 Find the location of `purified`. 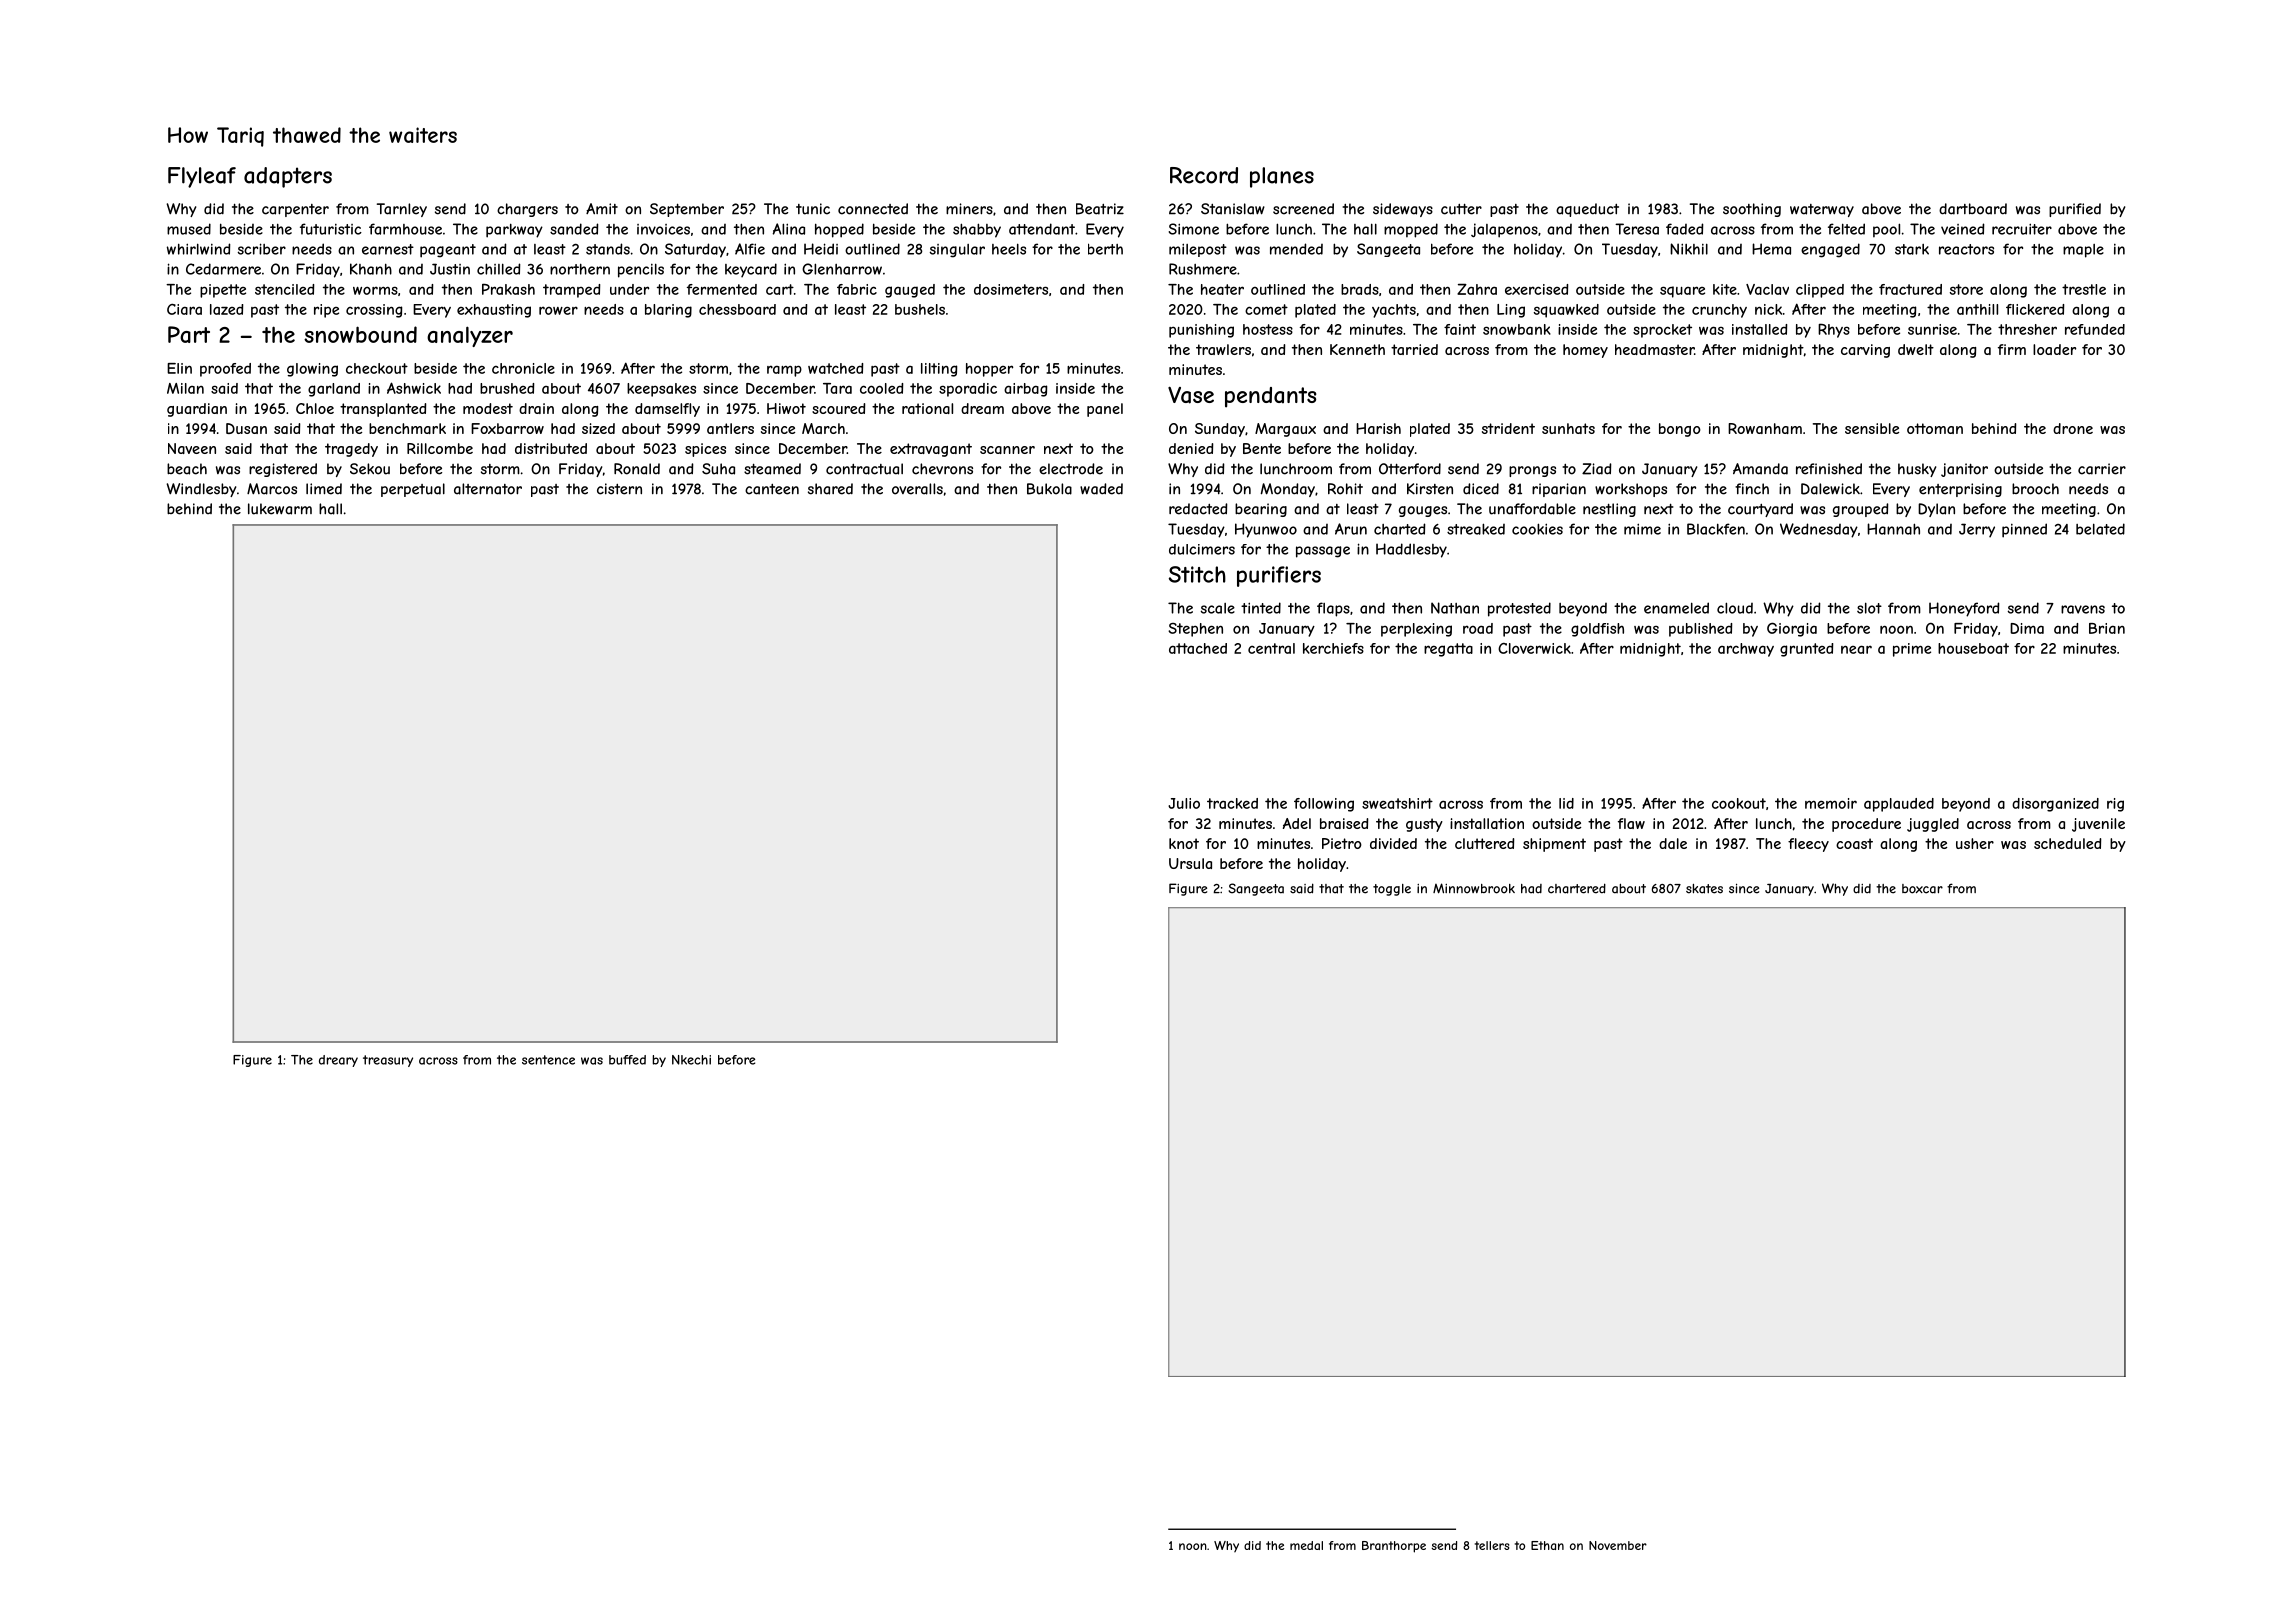

purified is located at coordinates (2075, 210).
